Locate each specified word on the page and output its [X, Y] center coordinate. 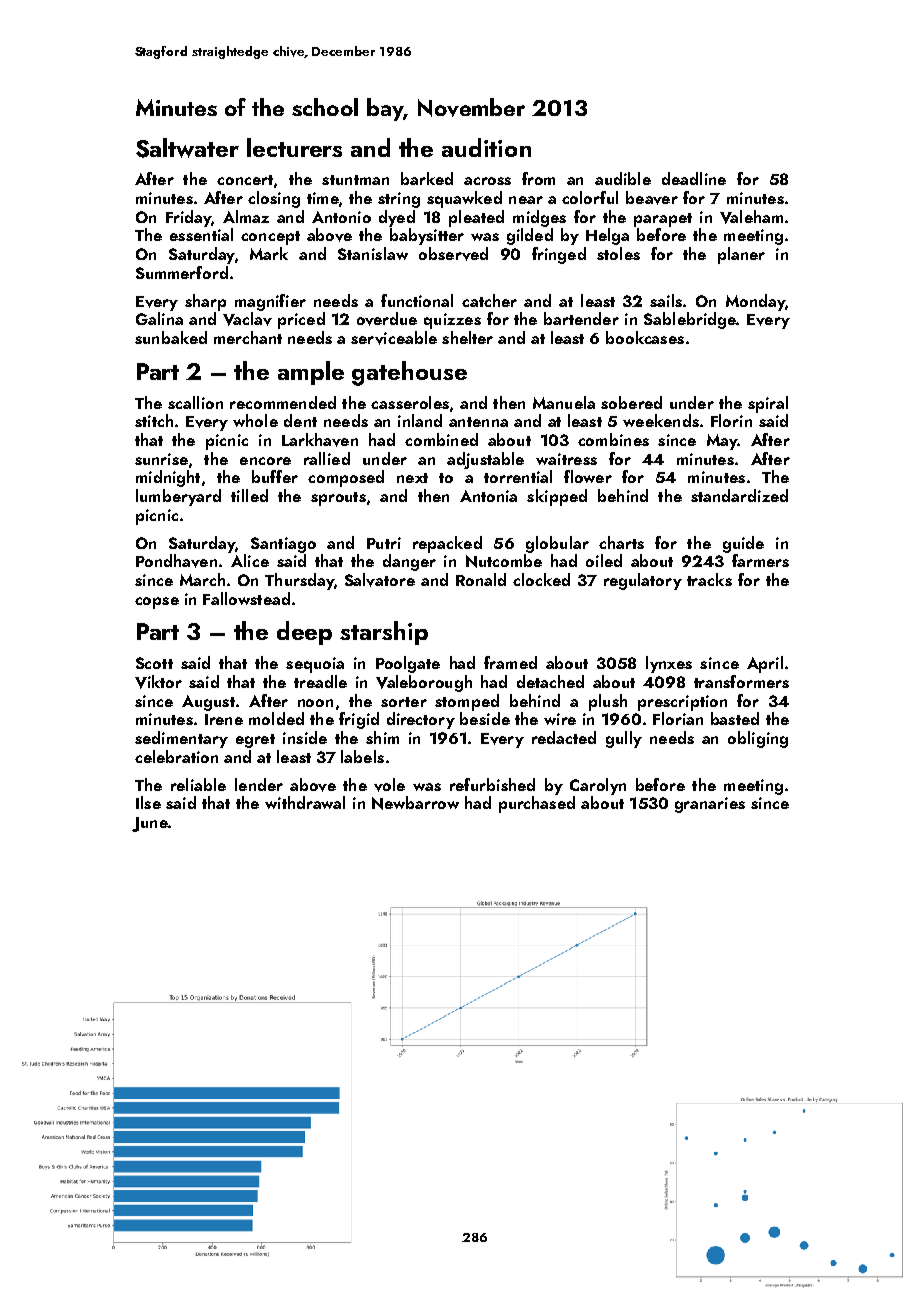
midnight [168, 478]
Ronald [481, 579]
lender [259, 784]
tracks [709, 579]
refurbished [492, 784]
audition [486, 147]
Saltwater [187, 148]
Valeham [751, 217]
